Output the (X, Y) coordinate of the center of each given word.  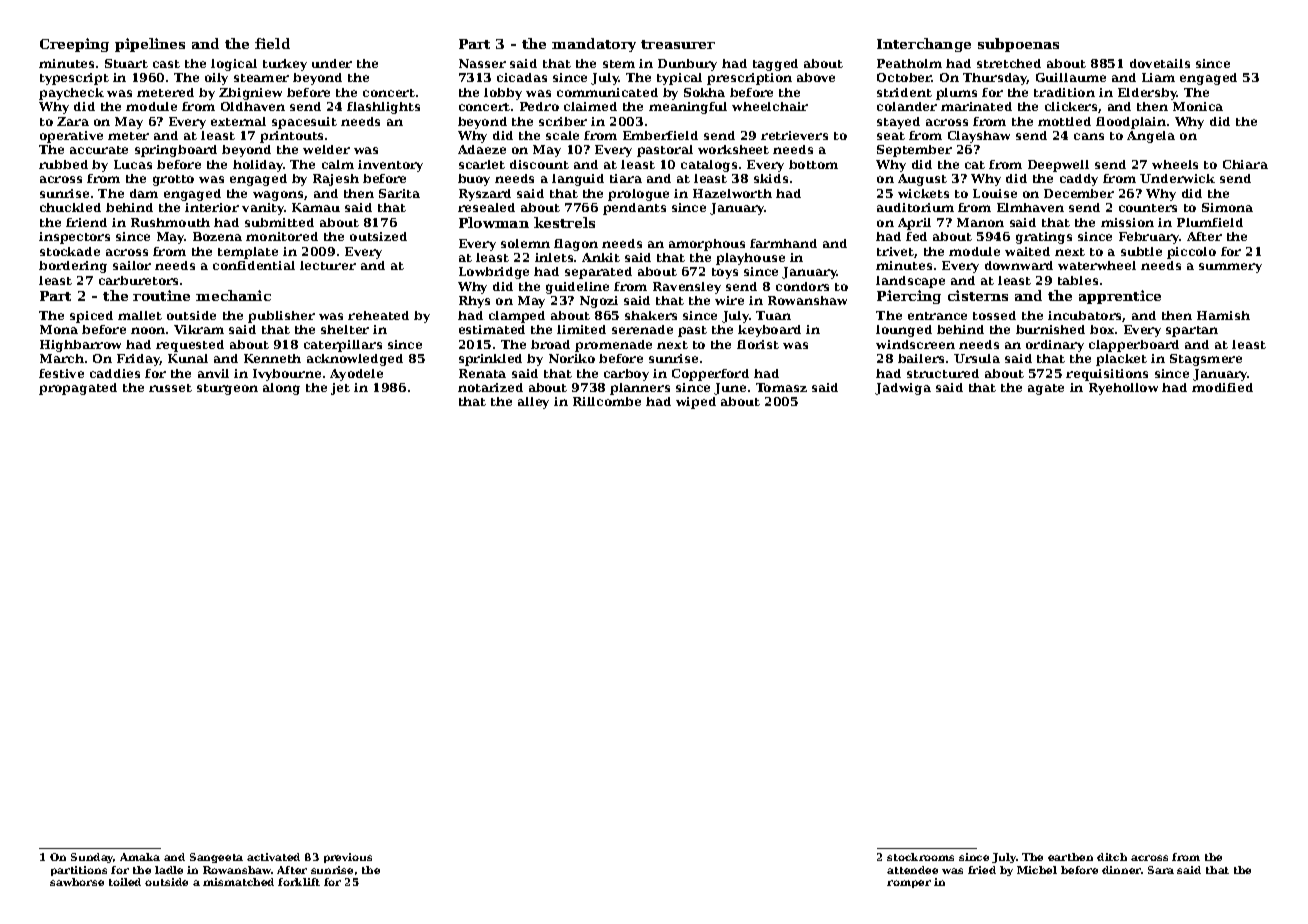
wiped (696, 403)
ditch (1112, 857)
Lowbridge (494, 273)
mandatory (594, 45)
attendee (912, 870)
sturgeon (227, 389)
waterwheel (1097, 265)
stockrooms (920, 857)
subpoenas (1018, 45)
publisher (281, 317)
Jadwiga (903, 389)
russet (170, 388)
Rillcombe (607, 401)
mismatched (238, 882)
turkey (285, 65)
